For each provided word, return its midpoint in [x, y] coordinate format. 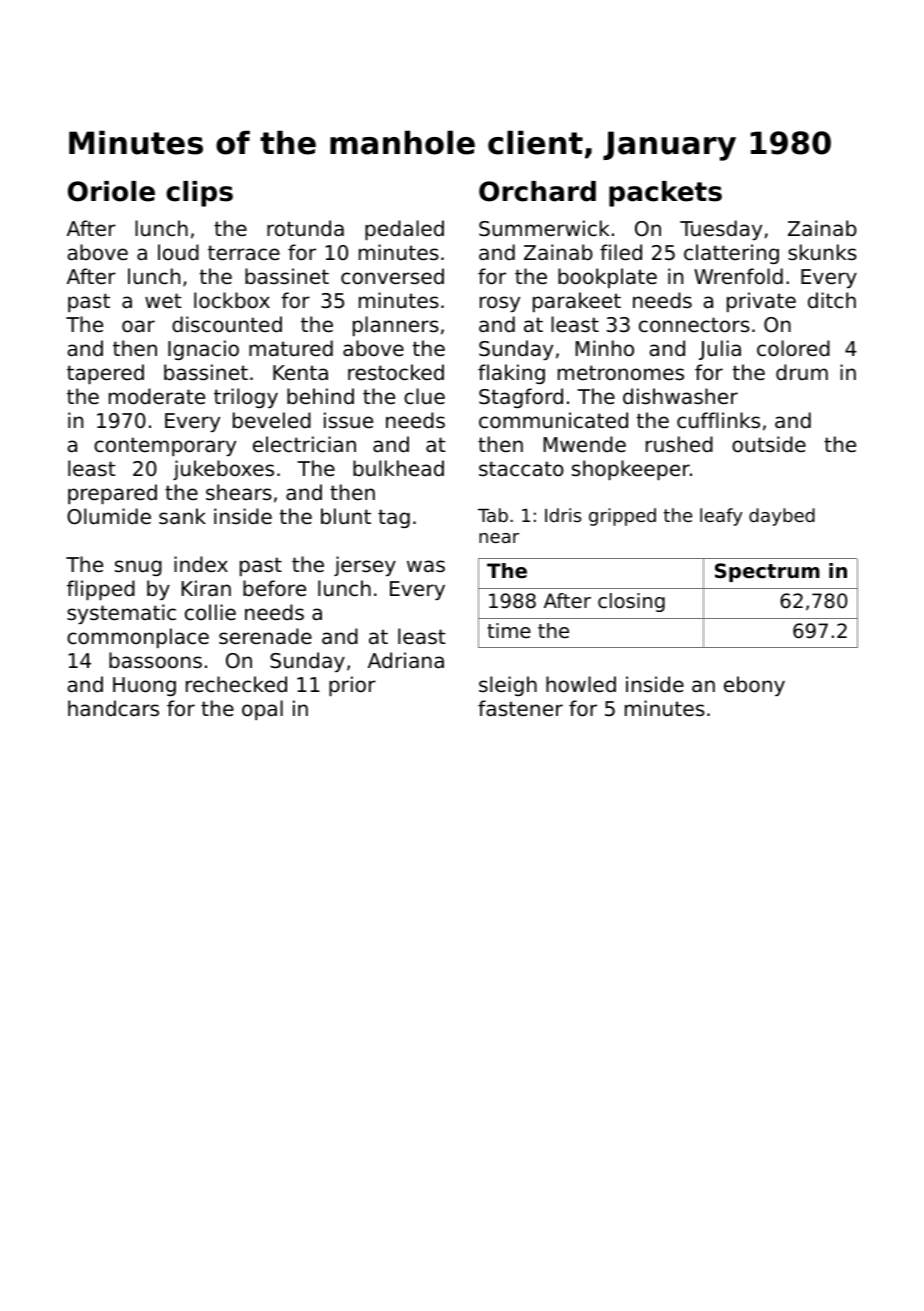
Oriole [111, 191]
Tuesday [721, 230]
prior [352, 686]
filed [621, 252]
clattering [731, 254]
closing [631, 602]
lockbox [232, 300]
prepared [112, 494]
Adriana [406, 660]
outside [769, 444]
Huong [144, 686]
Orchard [537, 191]
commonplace [138, 638]
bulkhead [398, 468]
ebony [754, 686]
